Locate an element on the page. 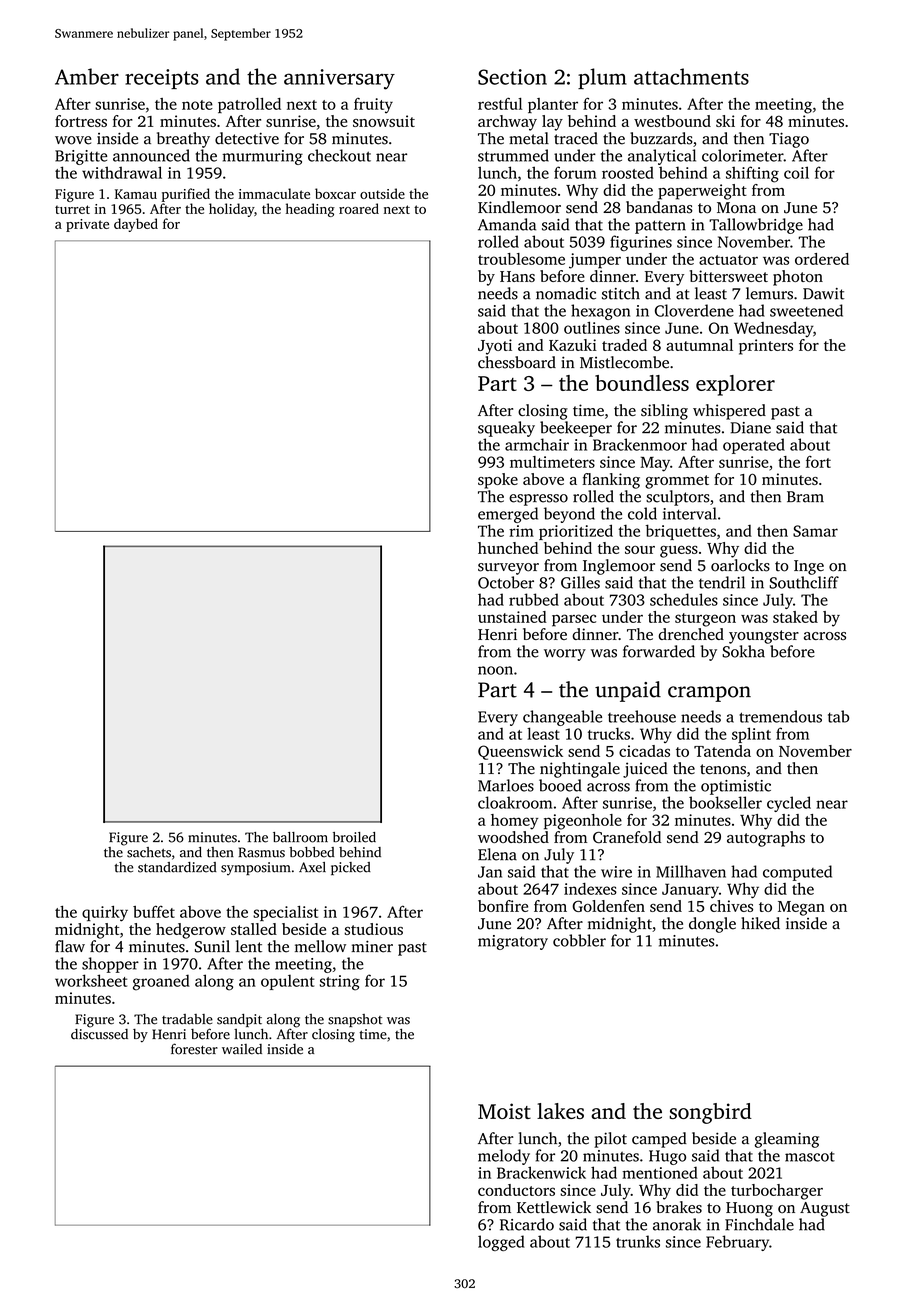 The image size is (908, 1316). attachments is located at coordinates (691, 76).
